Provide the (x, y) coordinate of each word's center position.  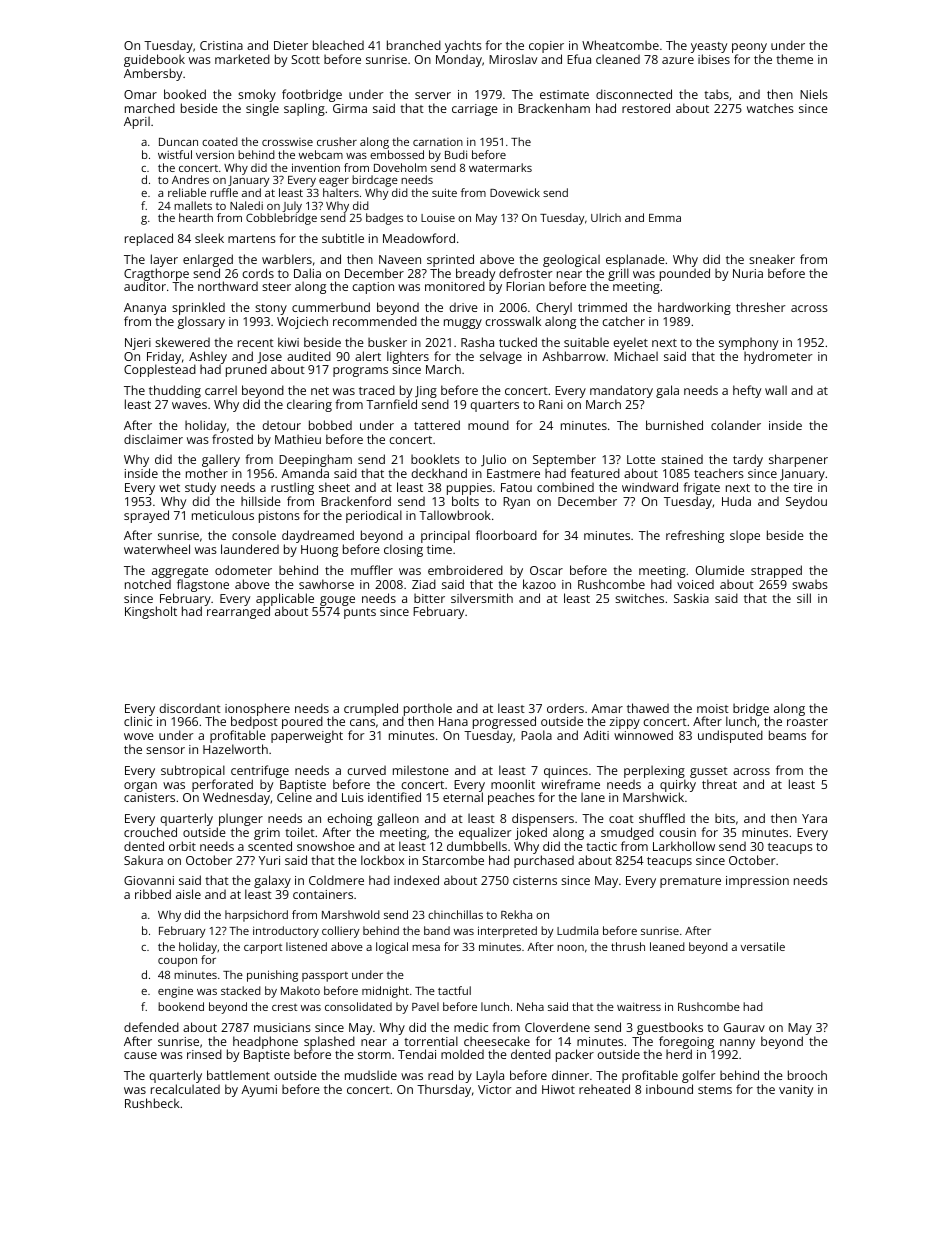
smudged (627, 833)
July (293, 207)
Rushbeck (152, 1103)
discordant (190, 708)
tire (803, 487)
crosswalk (513, 321)
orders (565, 708)
